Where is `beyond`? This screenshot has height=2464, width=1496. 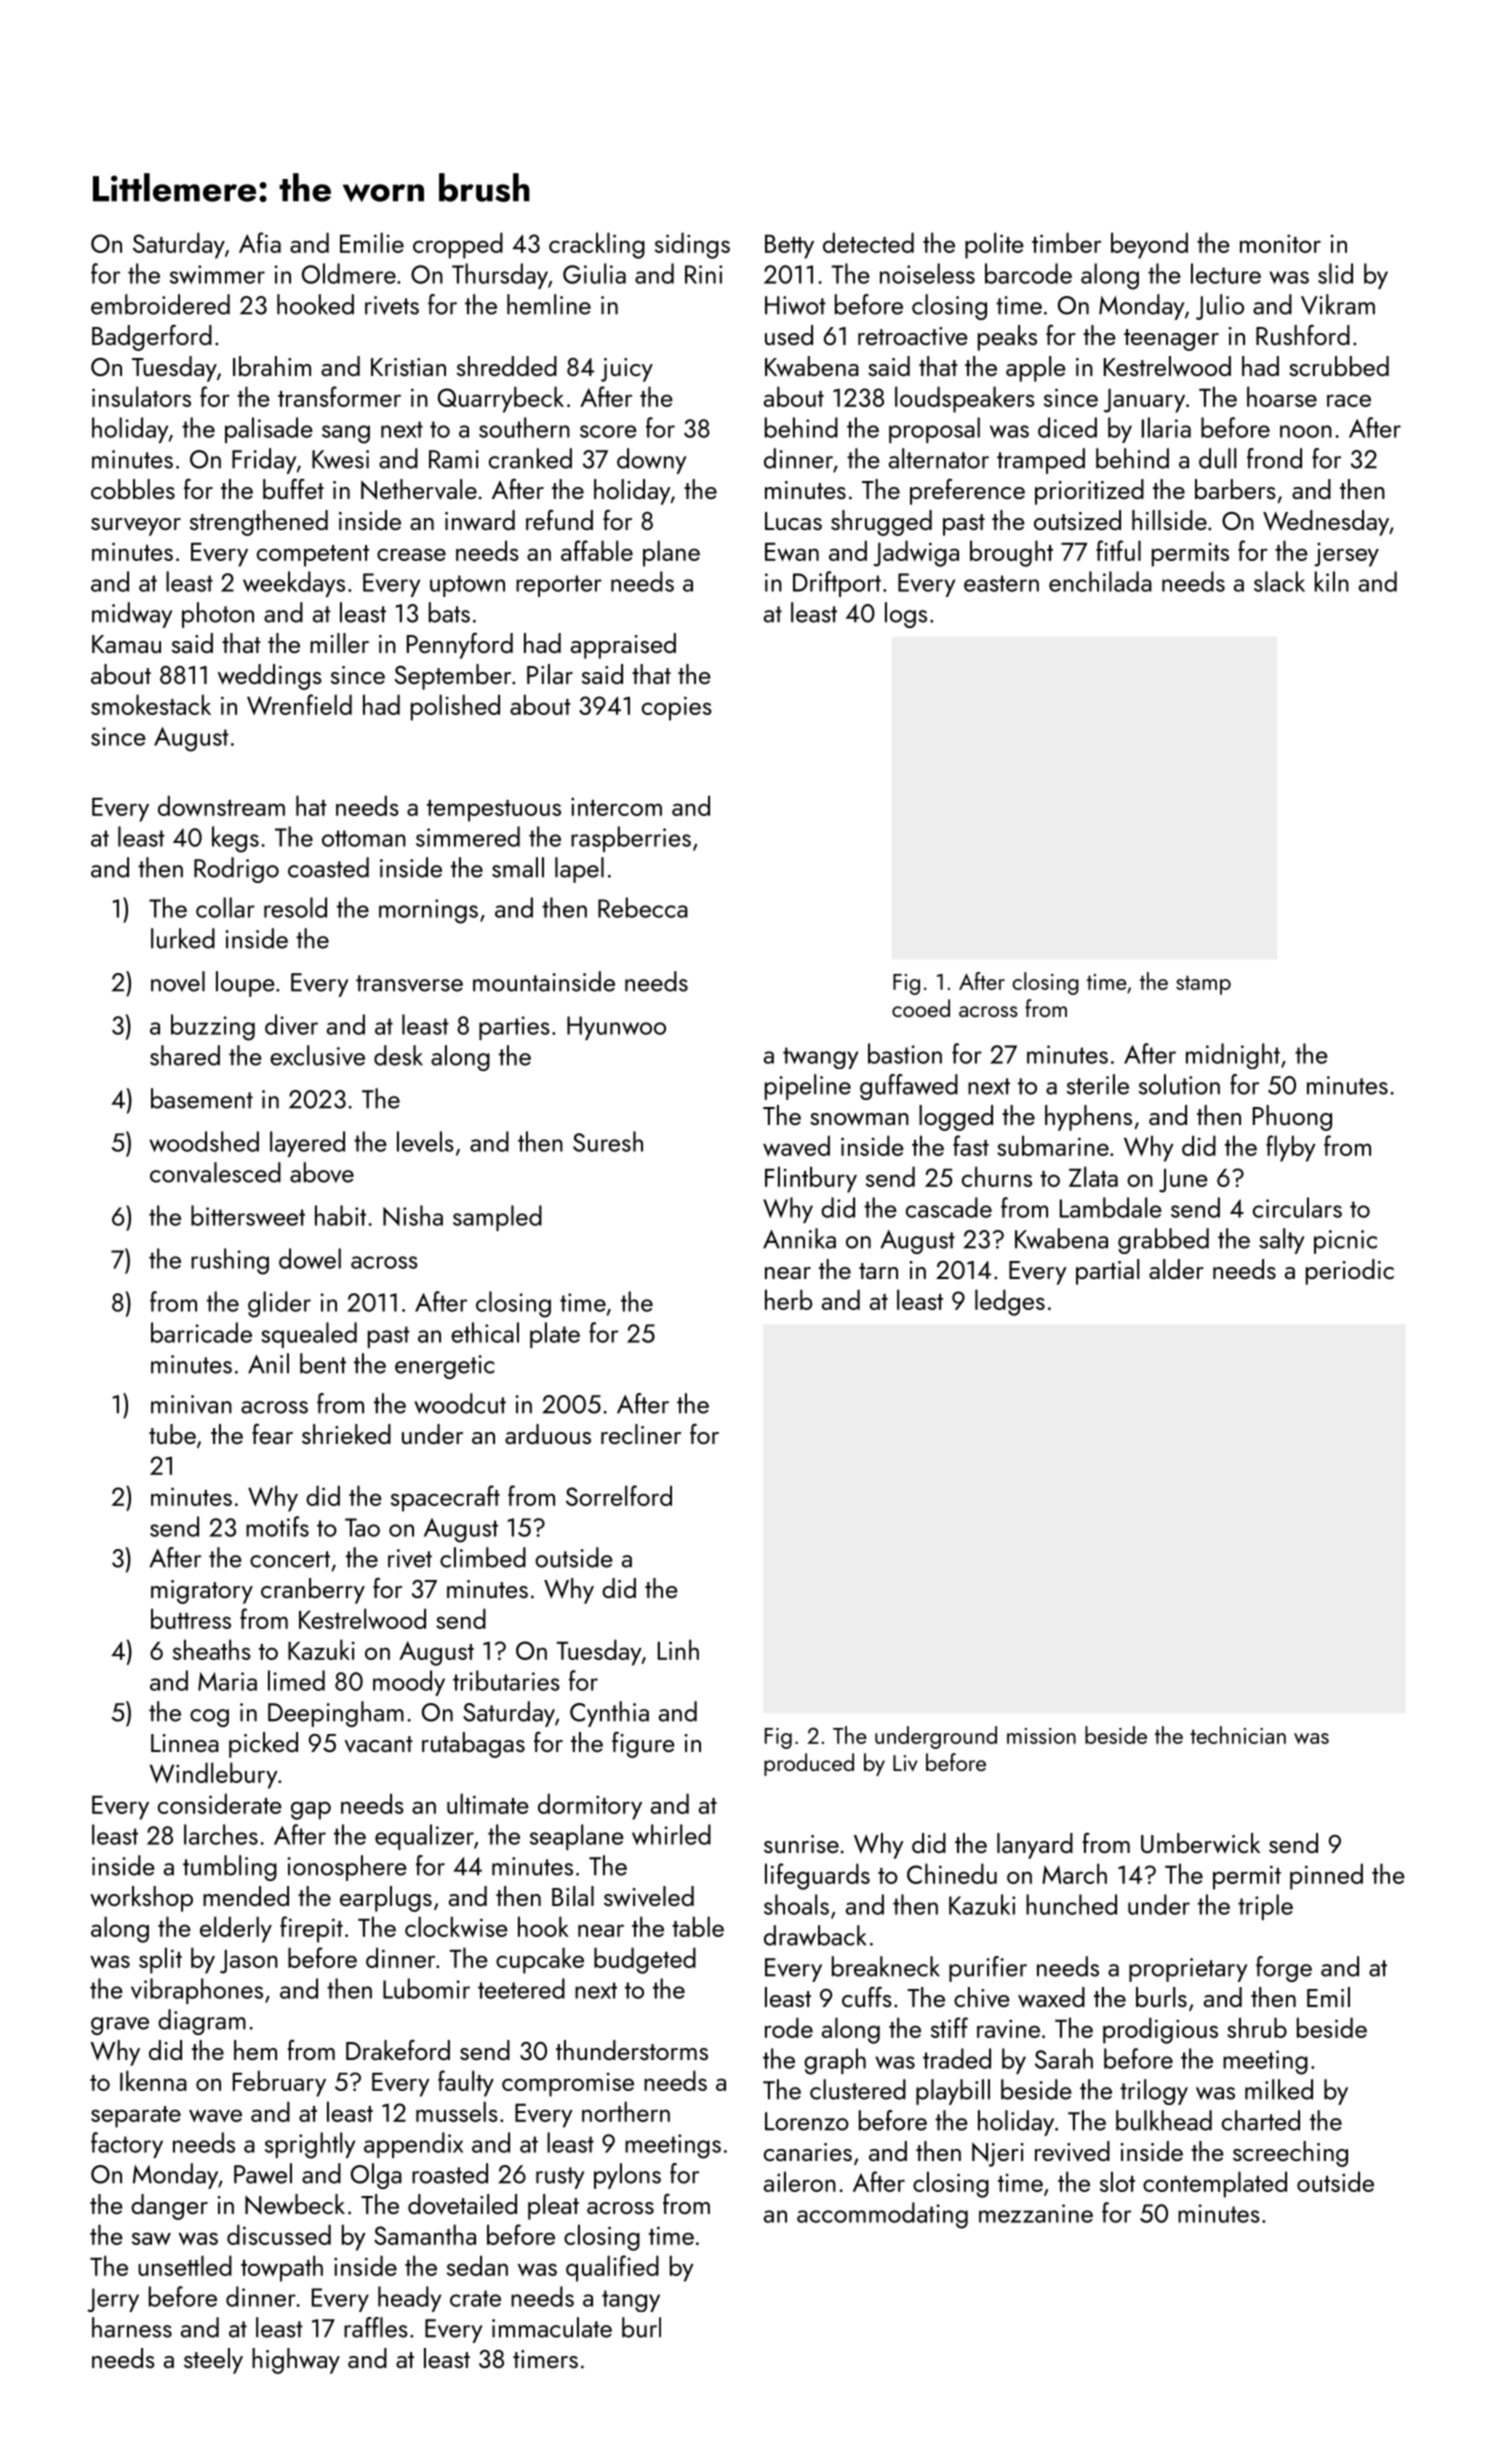
beyond is located at coordinates (1149, 245).
